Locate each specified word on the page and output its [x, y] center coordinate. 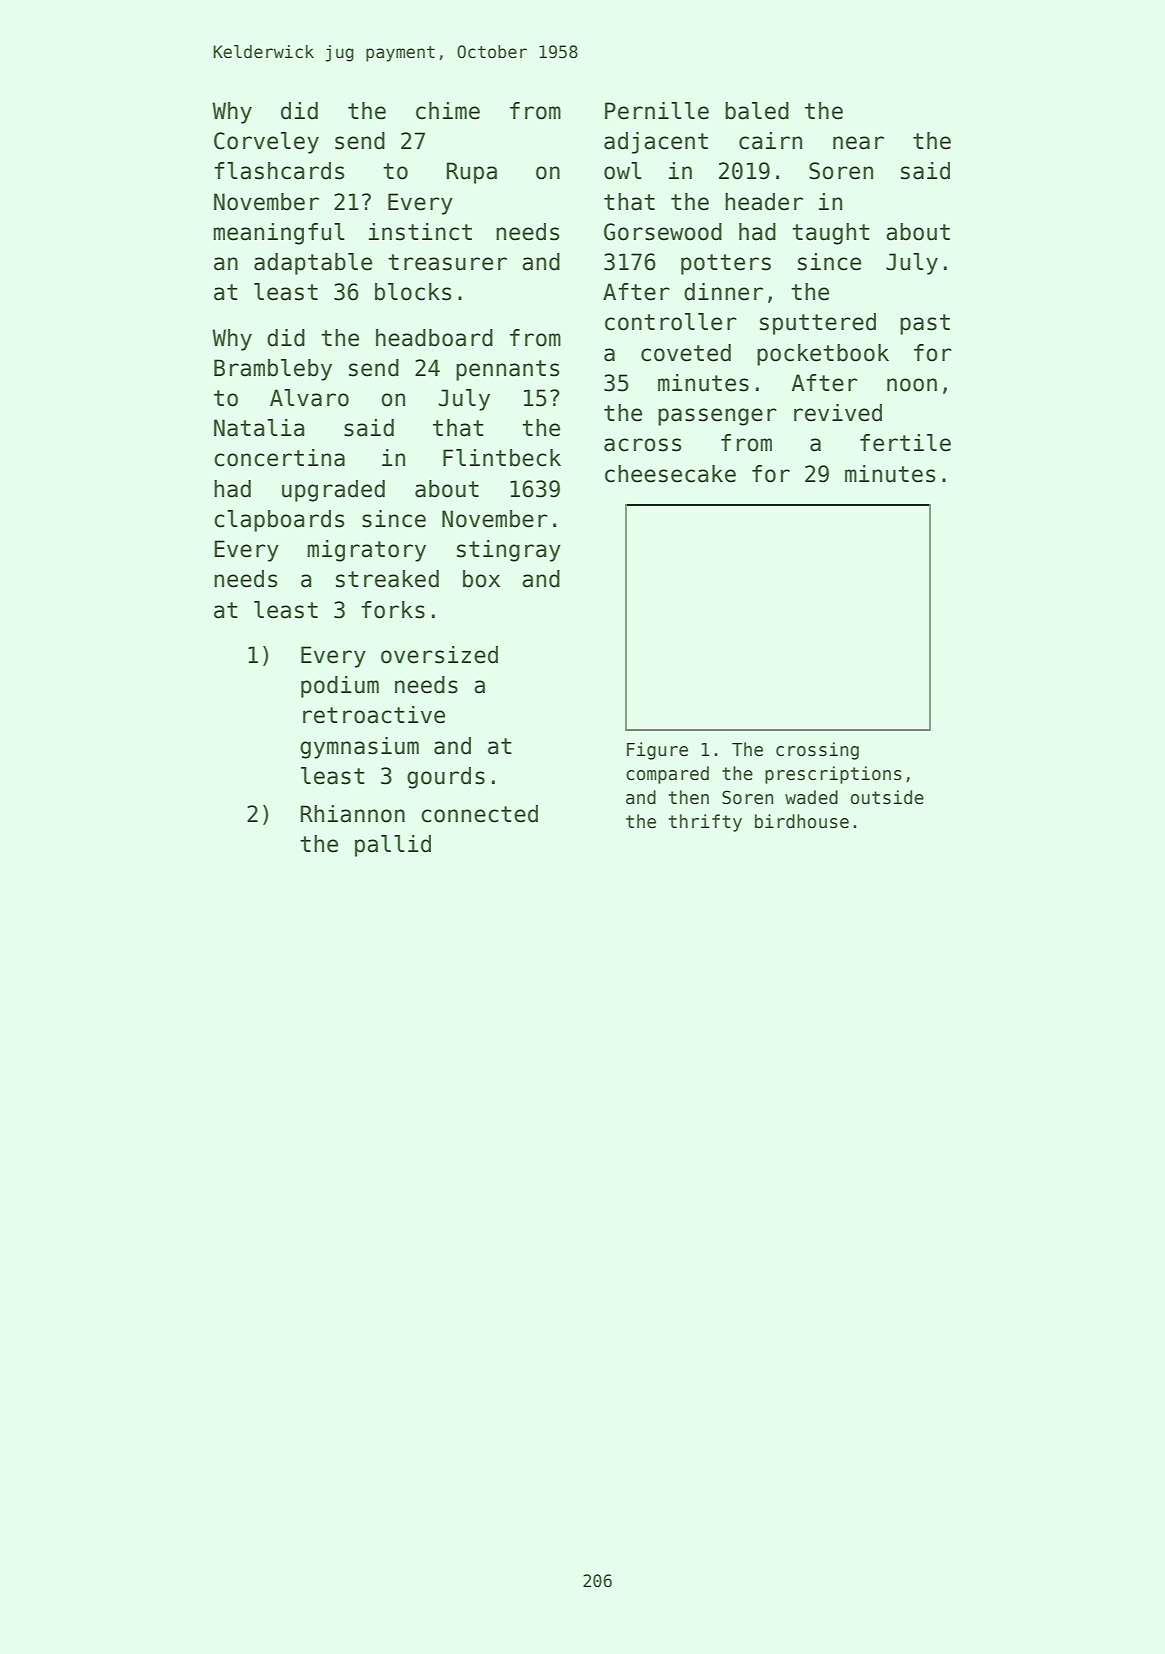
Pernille [657, 111]
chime [448, 111]
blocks [413, 292]
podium [340, 687]
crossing [817, 751]
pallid [393, 846]
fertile [905, 443]
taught [831, 234]
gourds [446, 778]
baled [757, 111]
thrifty [705, 823]
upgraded [333, 491]
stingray [509, 551]
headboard [434, 338]
